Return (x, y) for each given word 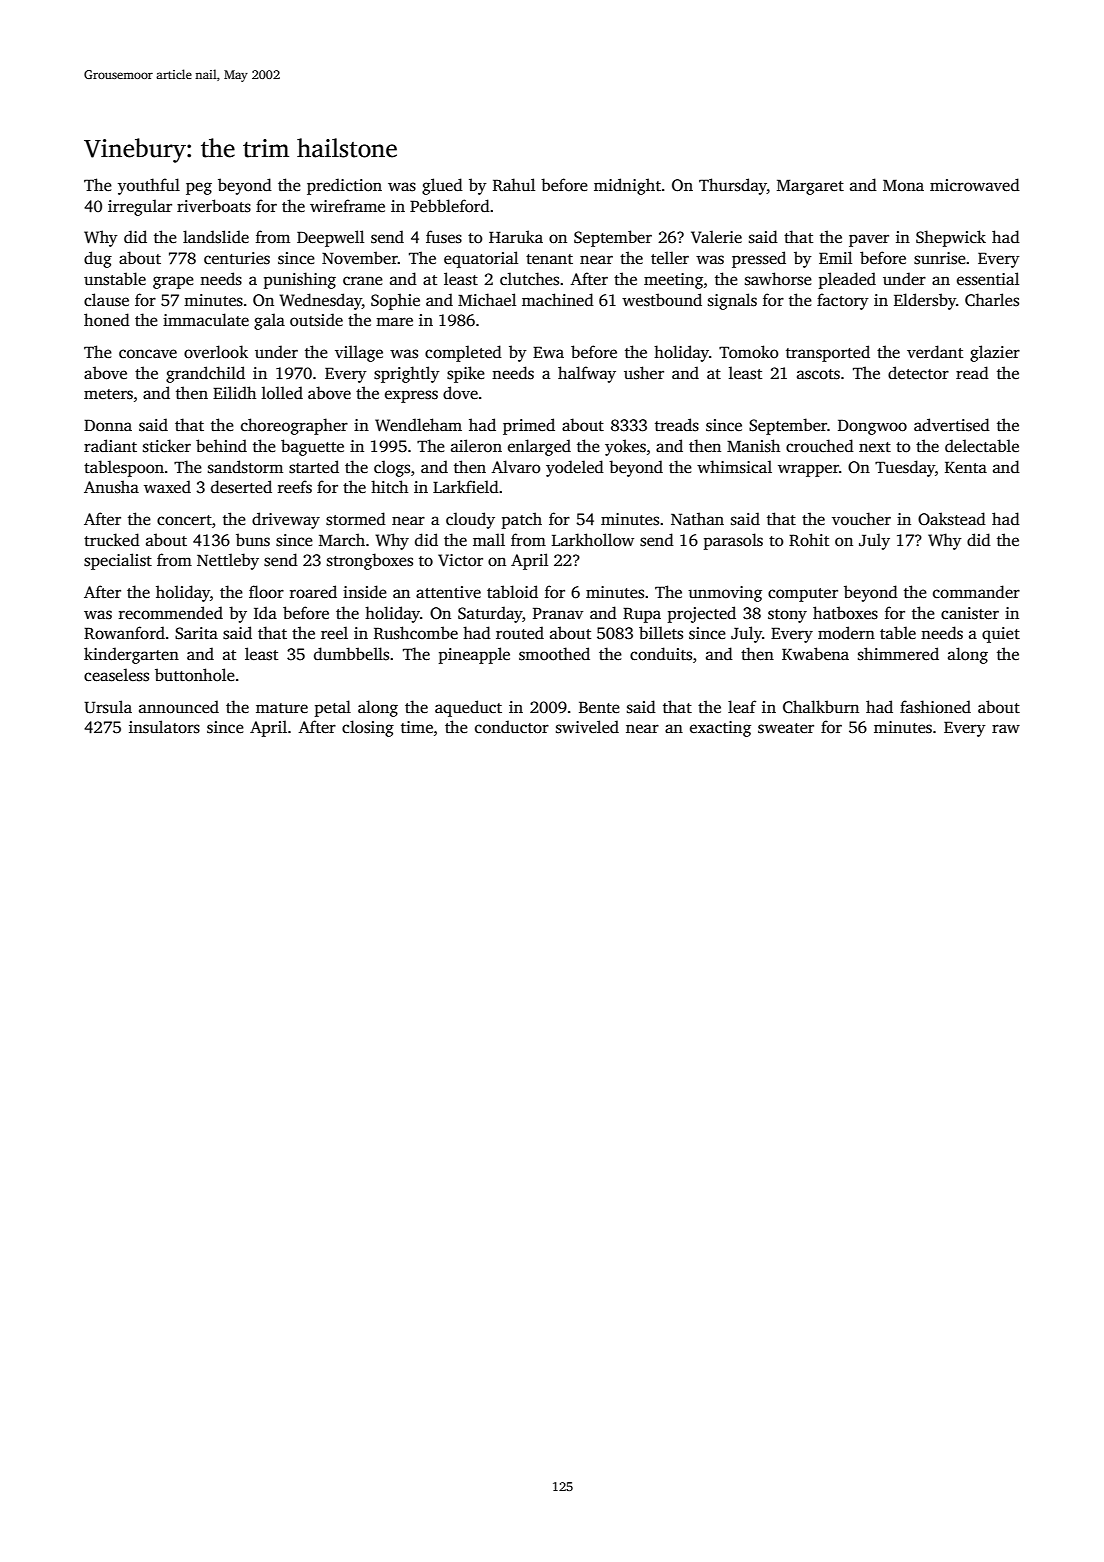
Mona (903, 185)
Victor (460, 560)
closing (368, 728)
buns (253, 540)
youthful (149, 186)
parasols (733, 541)
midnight (627, 186)
